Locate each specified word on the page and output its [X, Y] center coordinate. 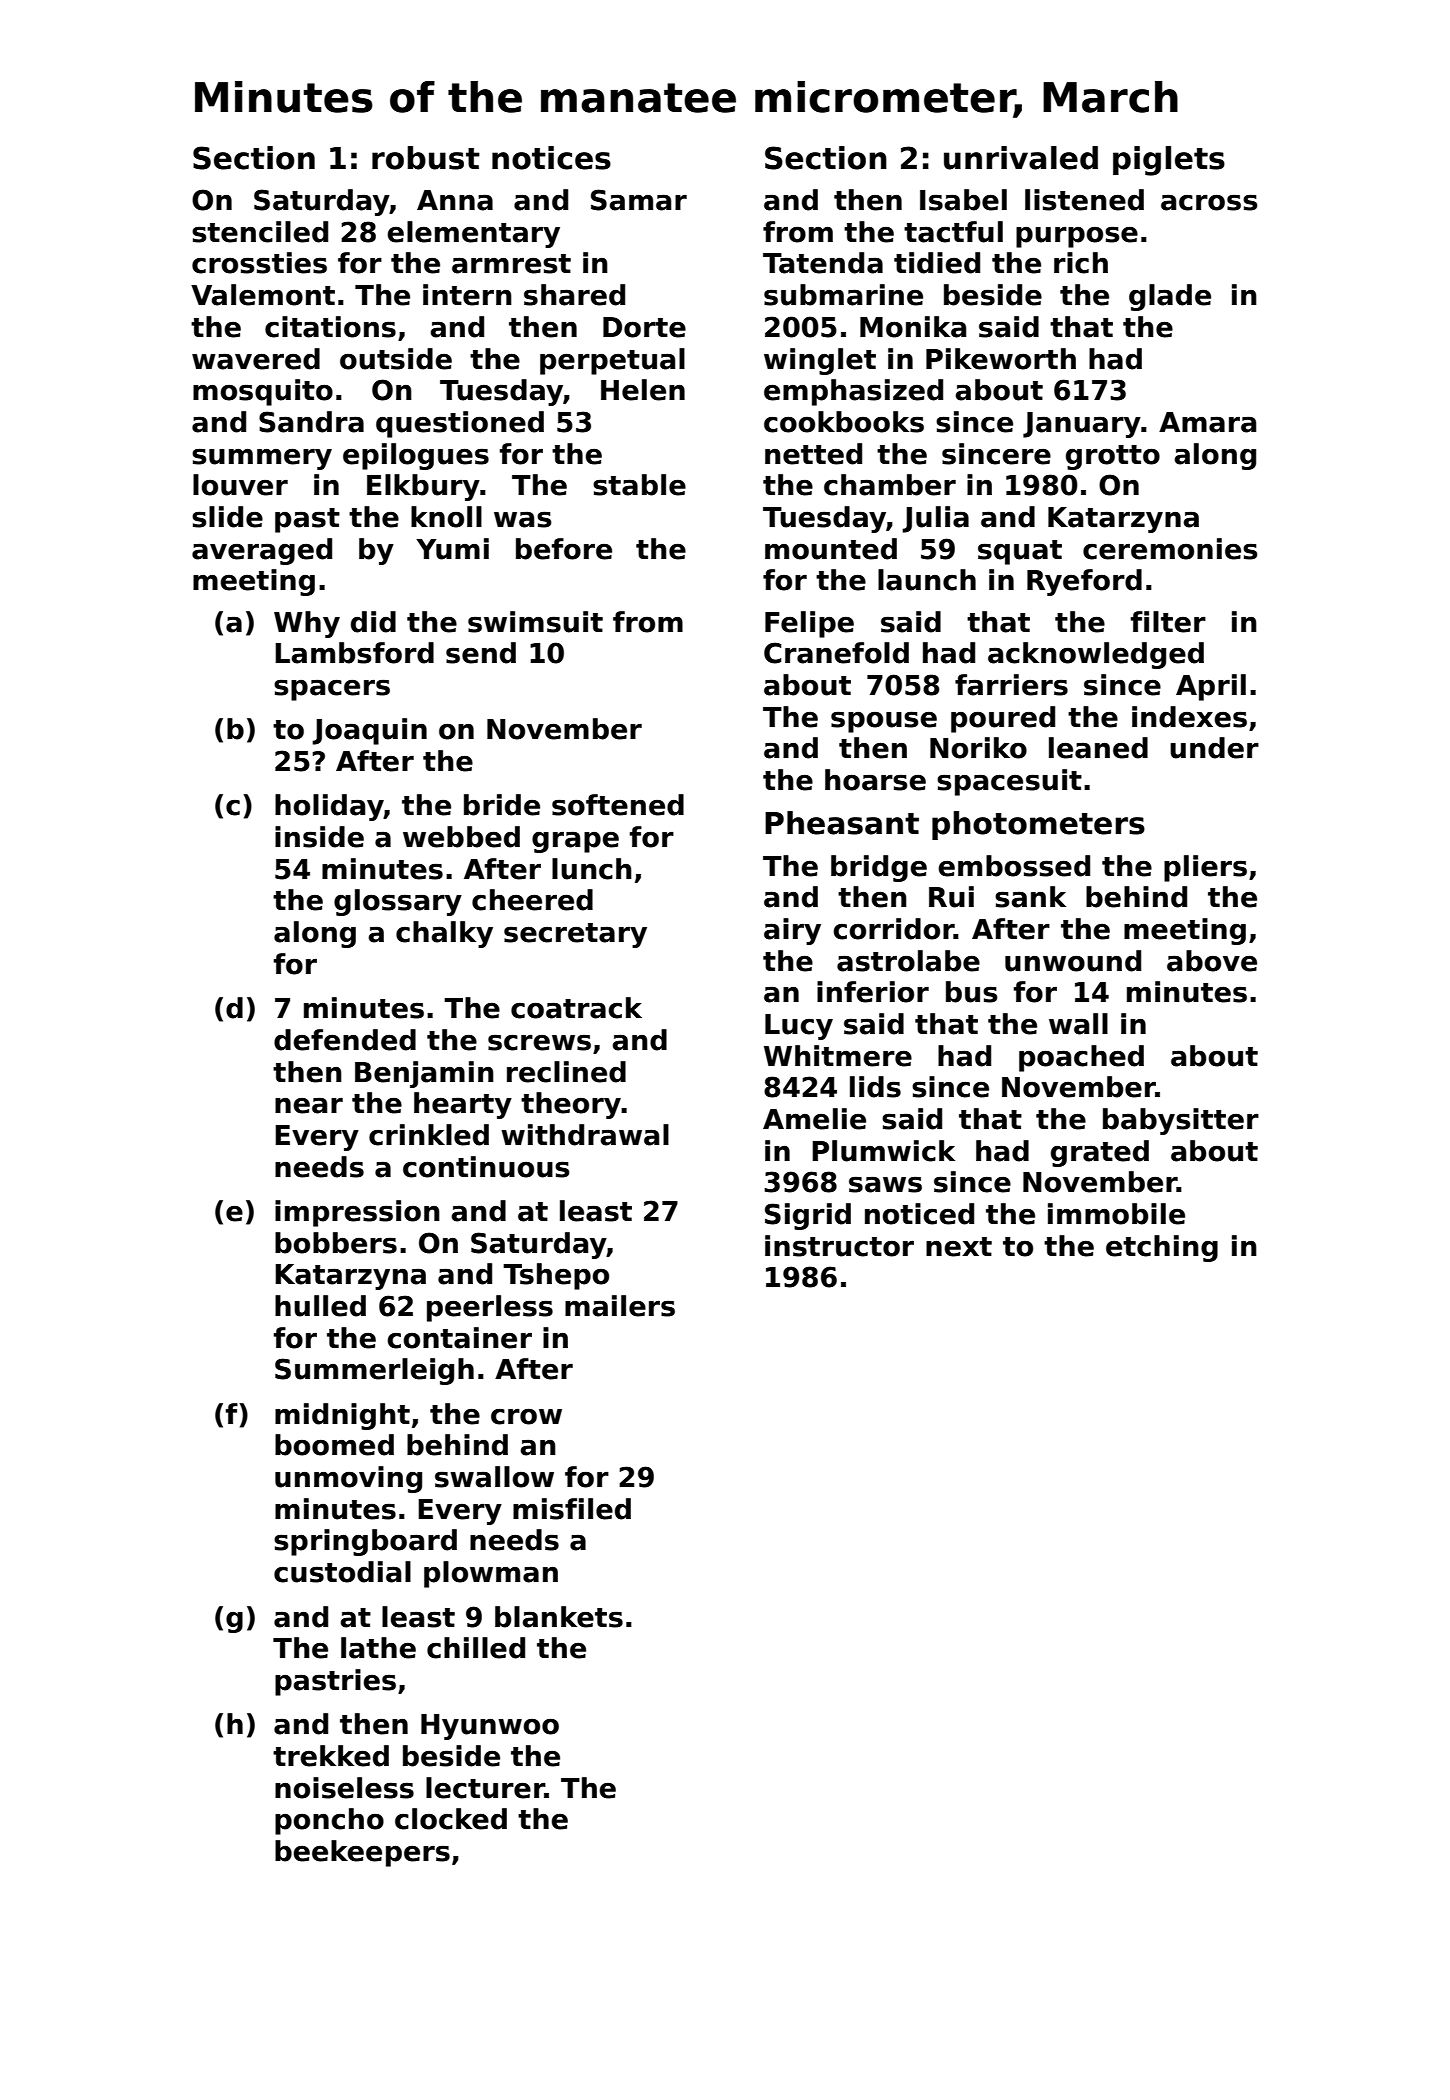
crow [526, 1417]
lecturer [485, 1788]
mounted [831, 549]
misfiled [572, 1509]
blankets [559, 1617]
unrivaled [1021, 158]
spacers [332, 690]
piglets [1169, 161]
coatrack [576, 1008]
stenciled [260, 232]
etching [1162, 1248]
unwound [1073, 961]
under [1214, 748]
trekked [331, 1756]
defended [345, 1040]
